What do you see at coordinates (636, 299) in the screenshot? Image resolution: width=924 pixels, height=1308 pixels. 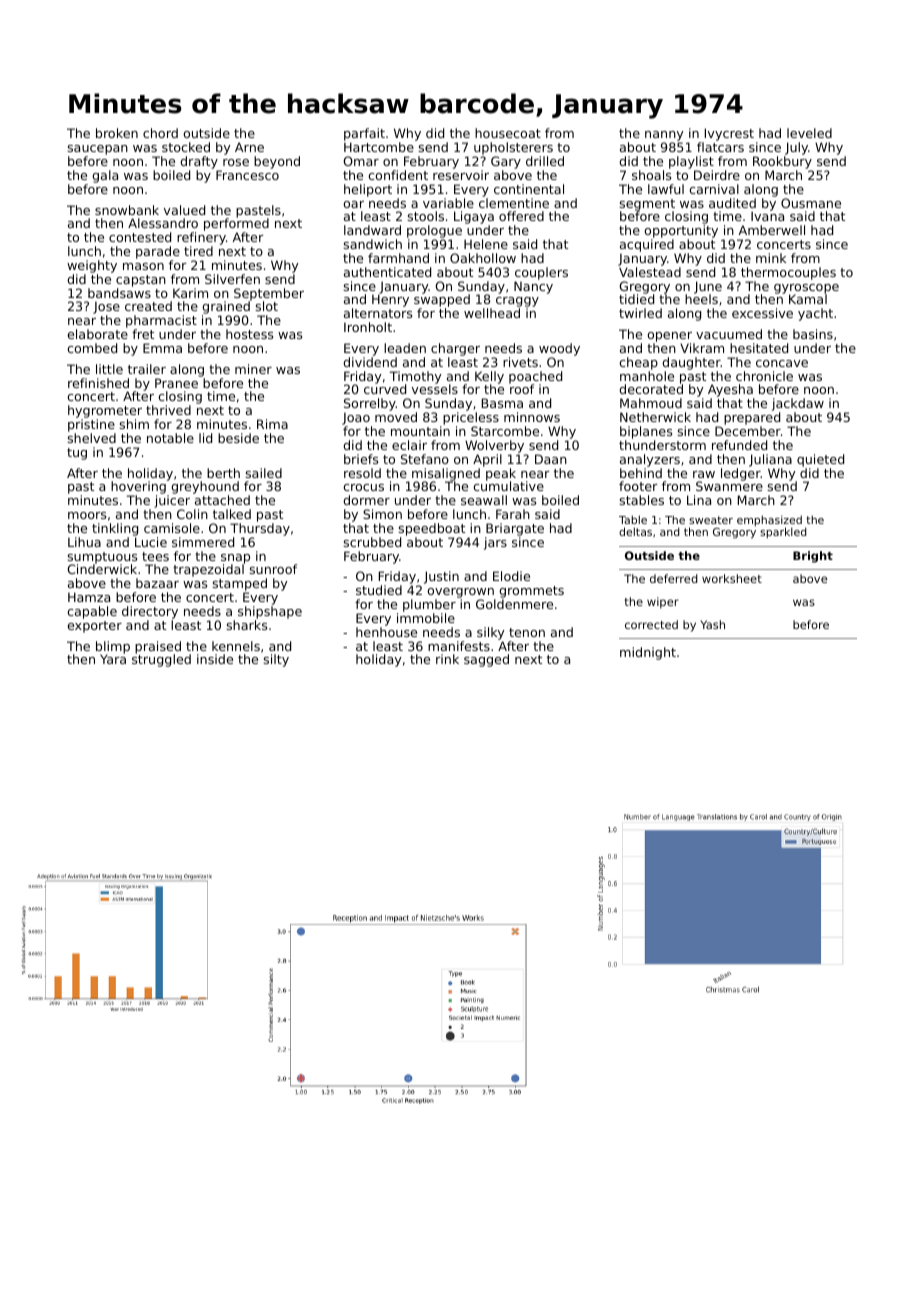 I see `tidied` at bounding box center [636, 299].
